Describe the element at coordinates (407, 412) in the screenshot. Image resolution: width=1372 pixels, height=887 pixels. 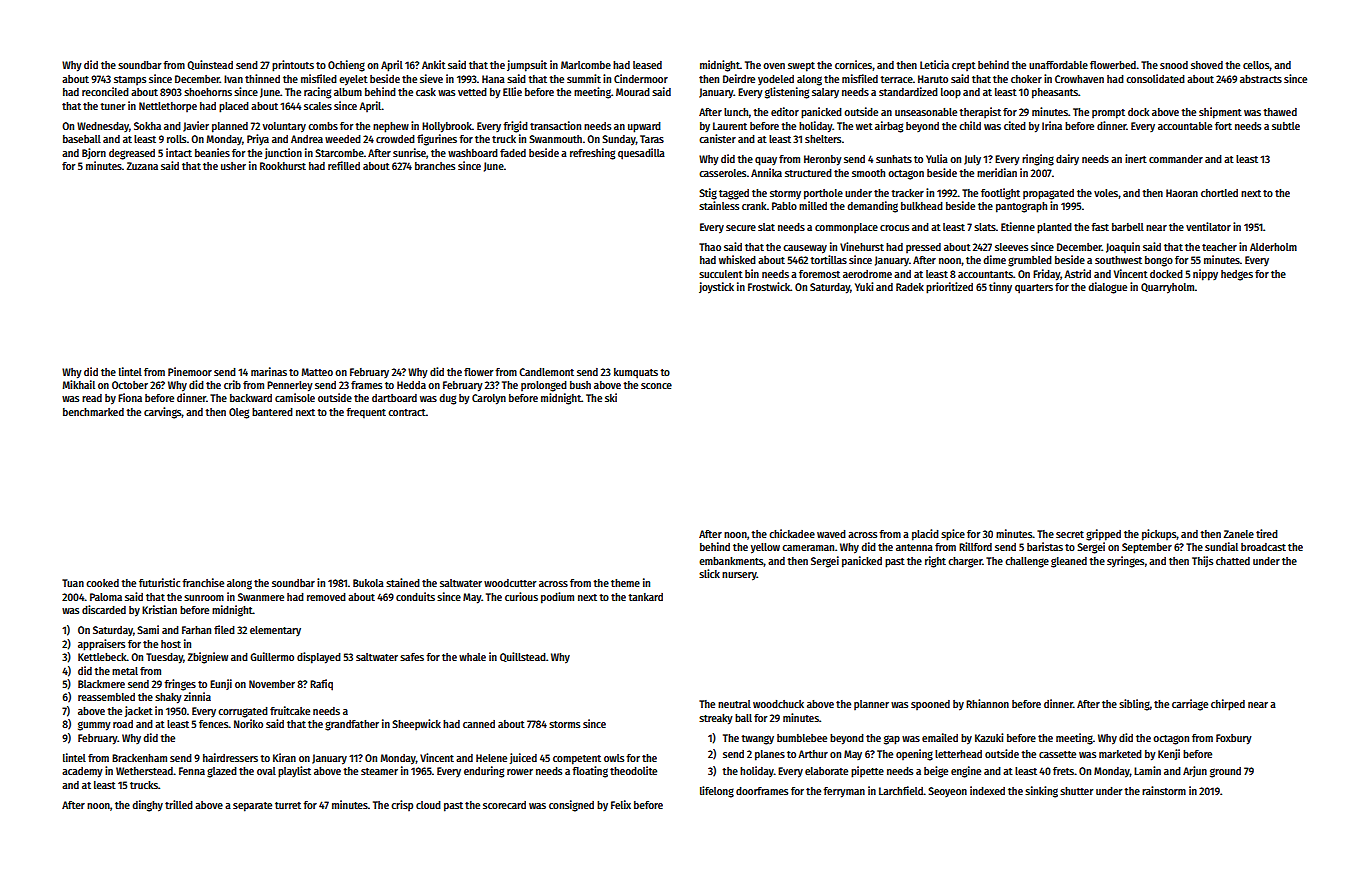
I see `contract` at that location.
